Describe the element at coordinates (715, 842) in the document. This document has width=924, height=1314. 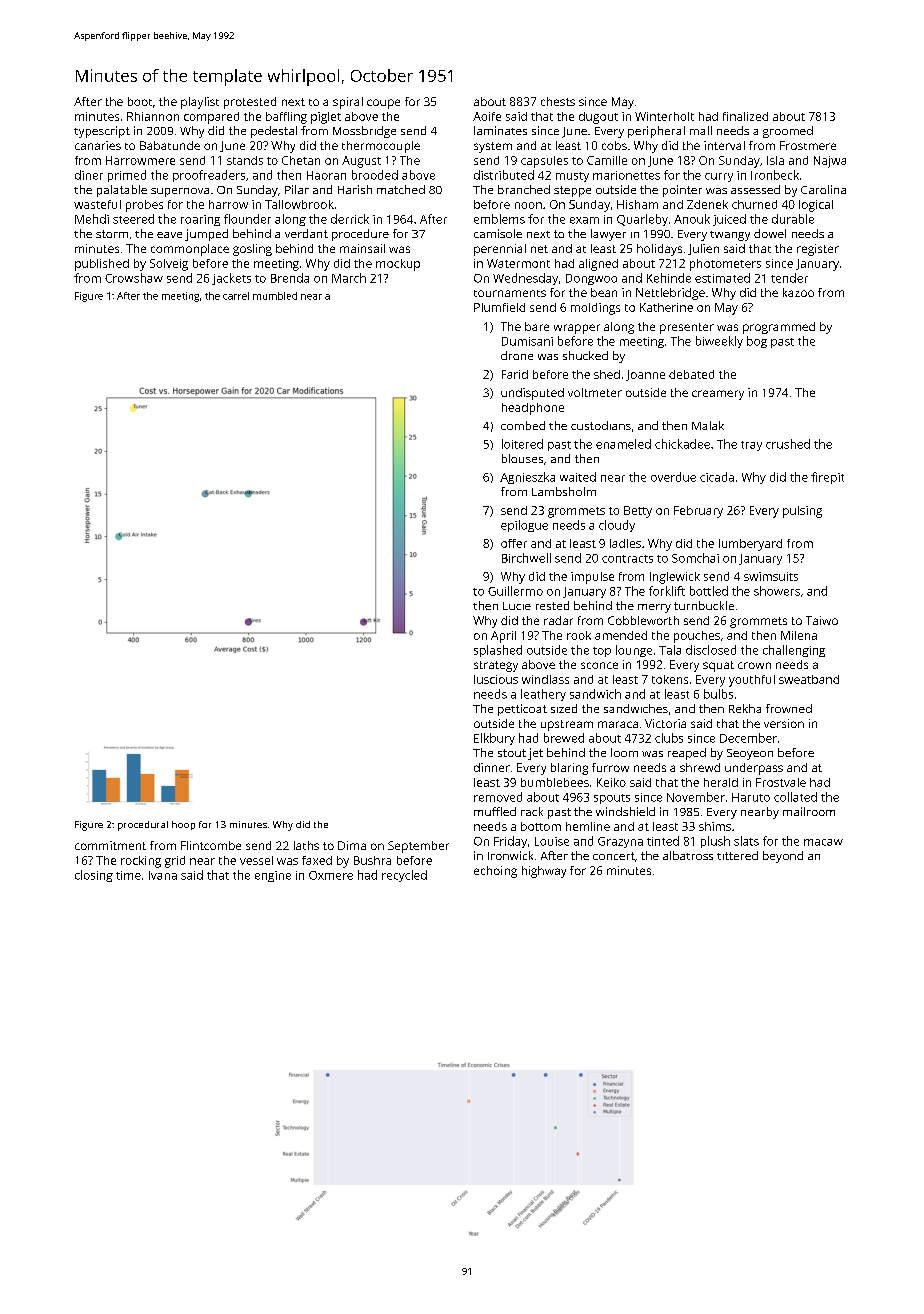
I see `plush` at that location.
